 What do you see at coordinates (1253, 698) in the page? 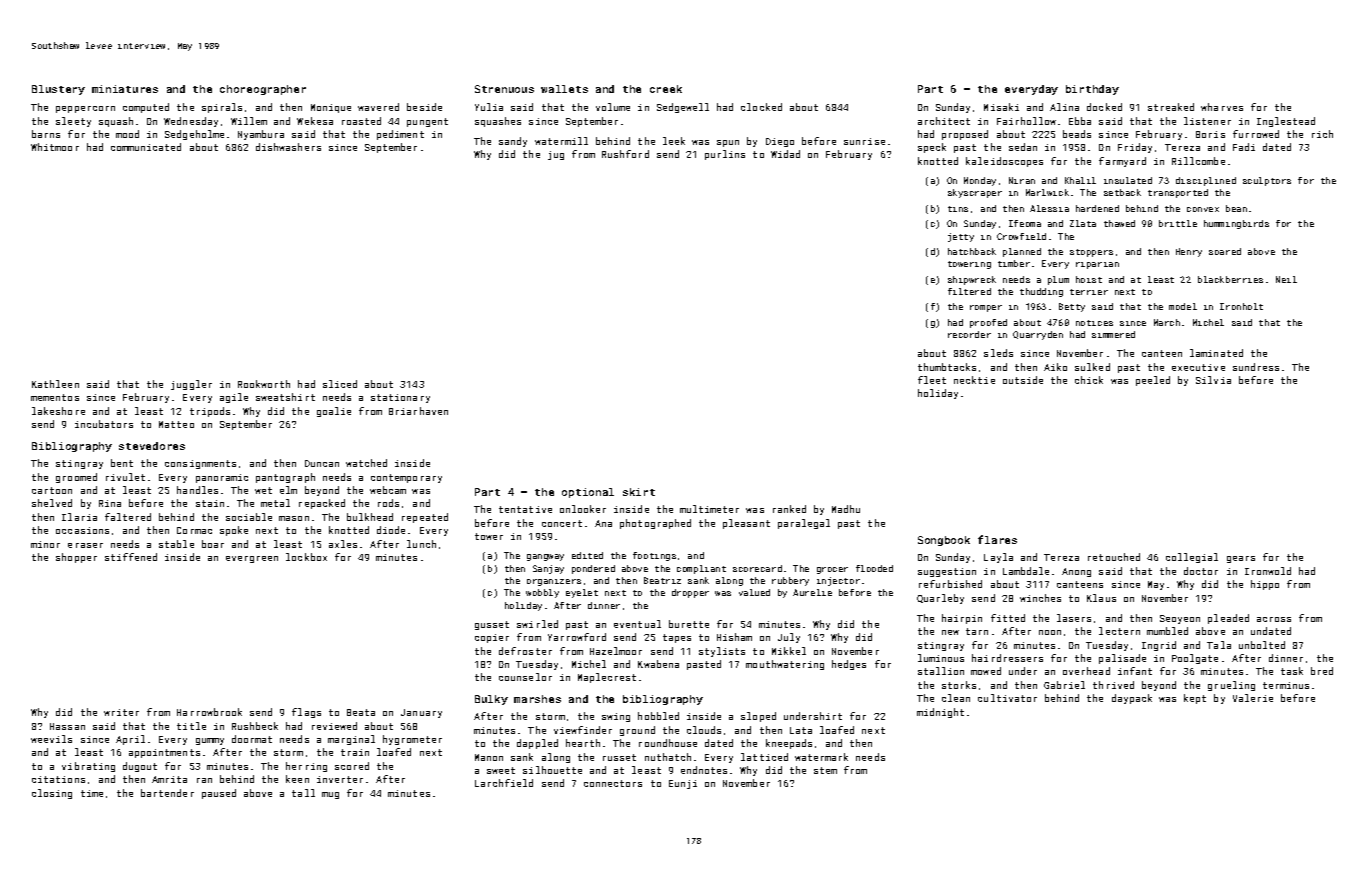
I see `Valerie` at bounding box center [1253, 698].
